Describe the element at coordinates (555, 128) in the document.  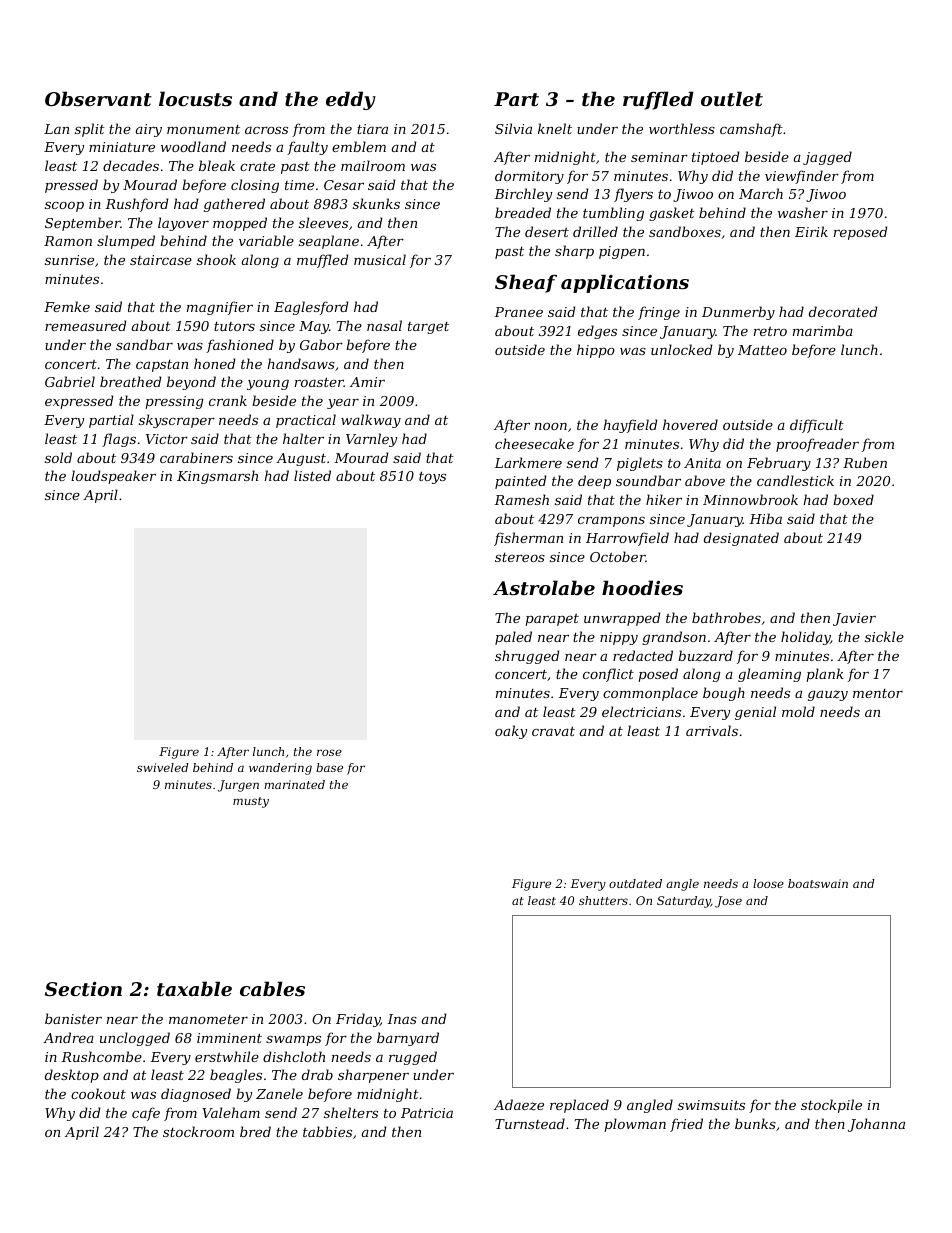
I see `knelt` at that location.
